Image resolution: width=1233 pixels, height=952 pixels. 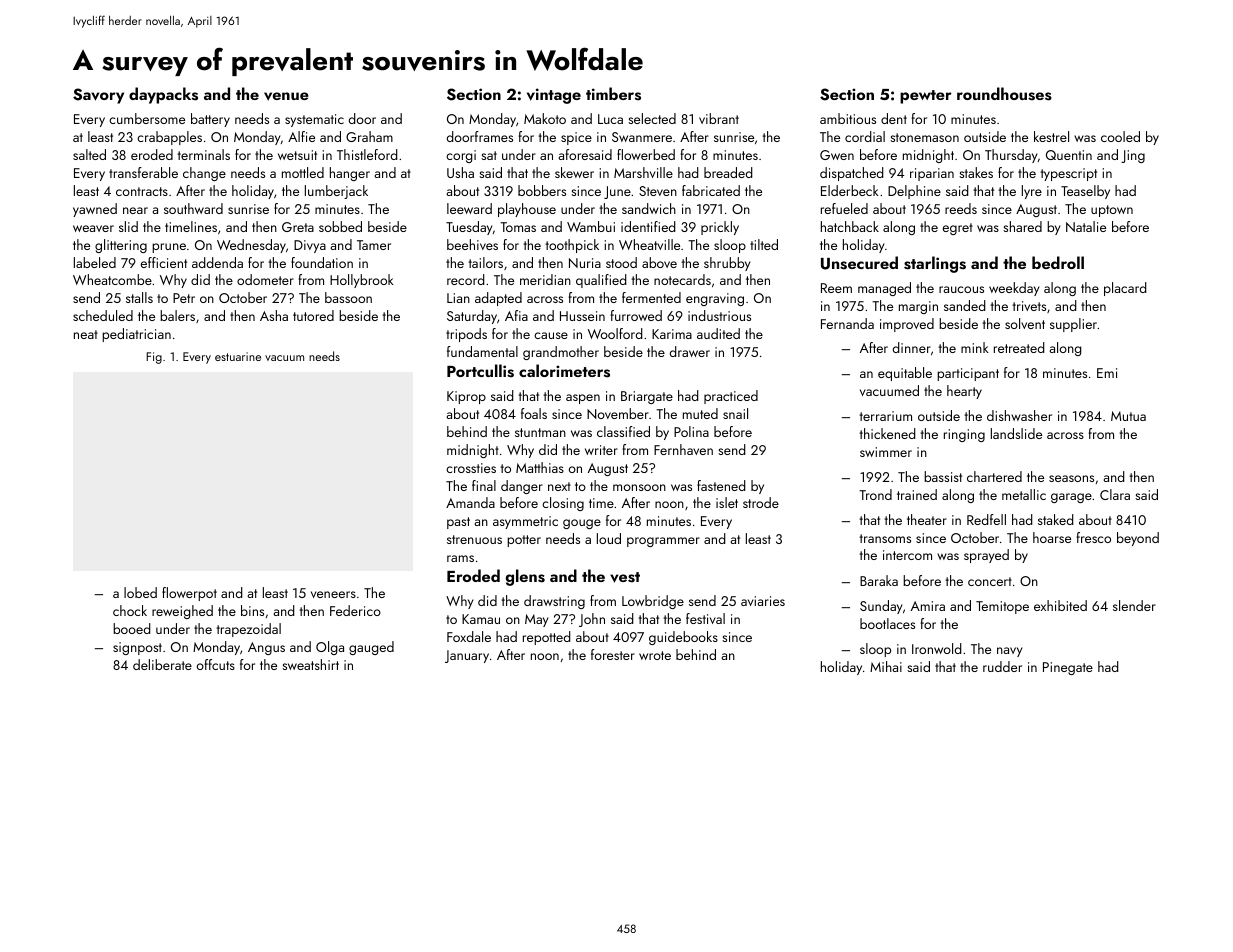 I want to click on neat, so click(x=86, y=334).
